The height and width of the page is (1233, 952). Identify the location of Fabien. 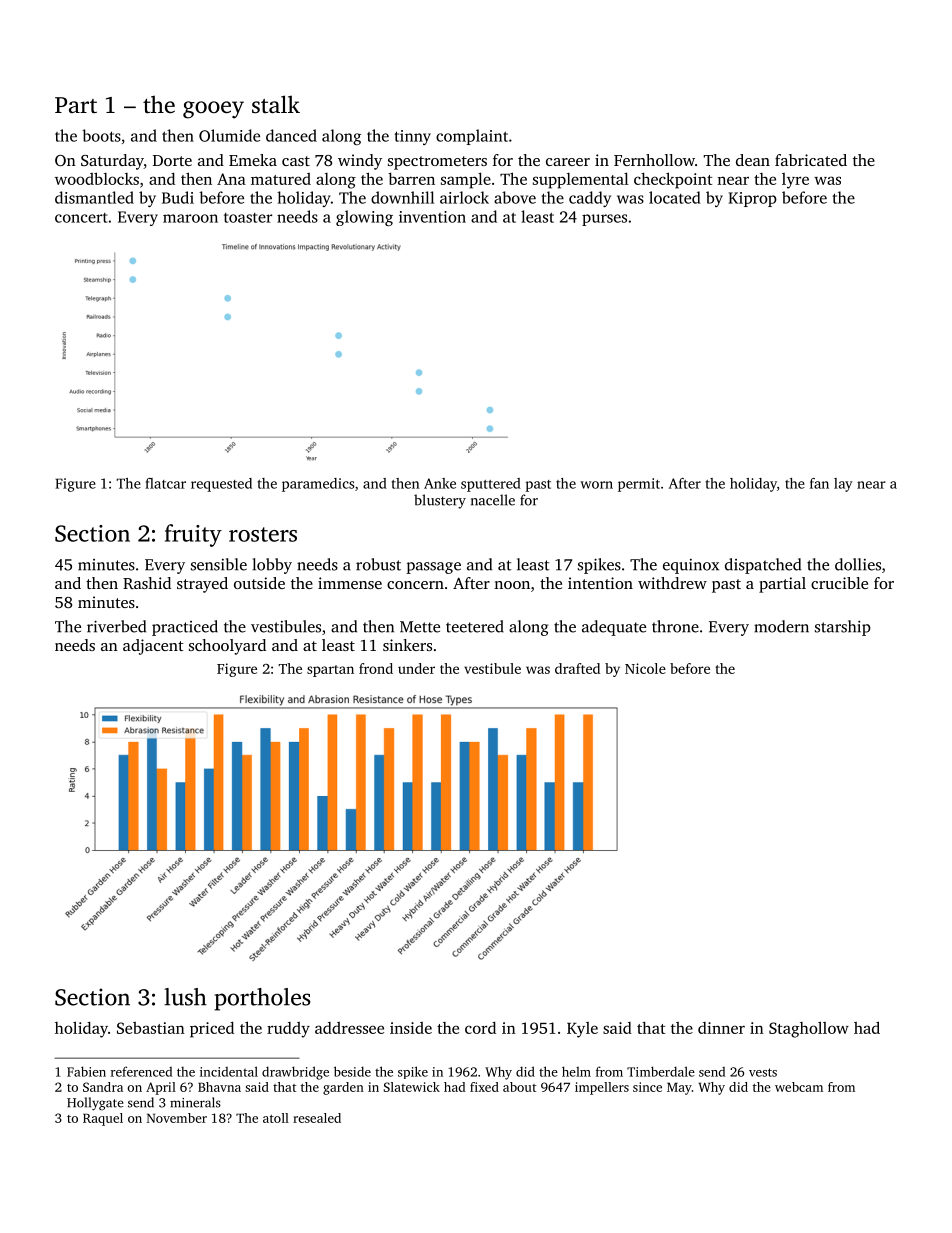
(86, 1071).
